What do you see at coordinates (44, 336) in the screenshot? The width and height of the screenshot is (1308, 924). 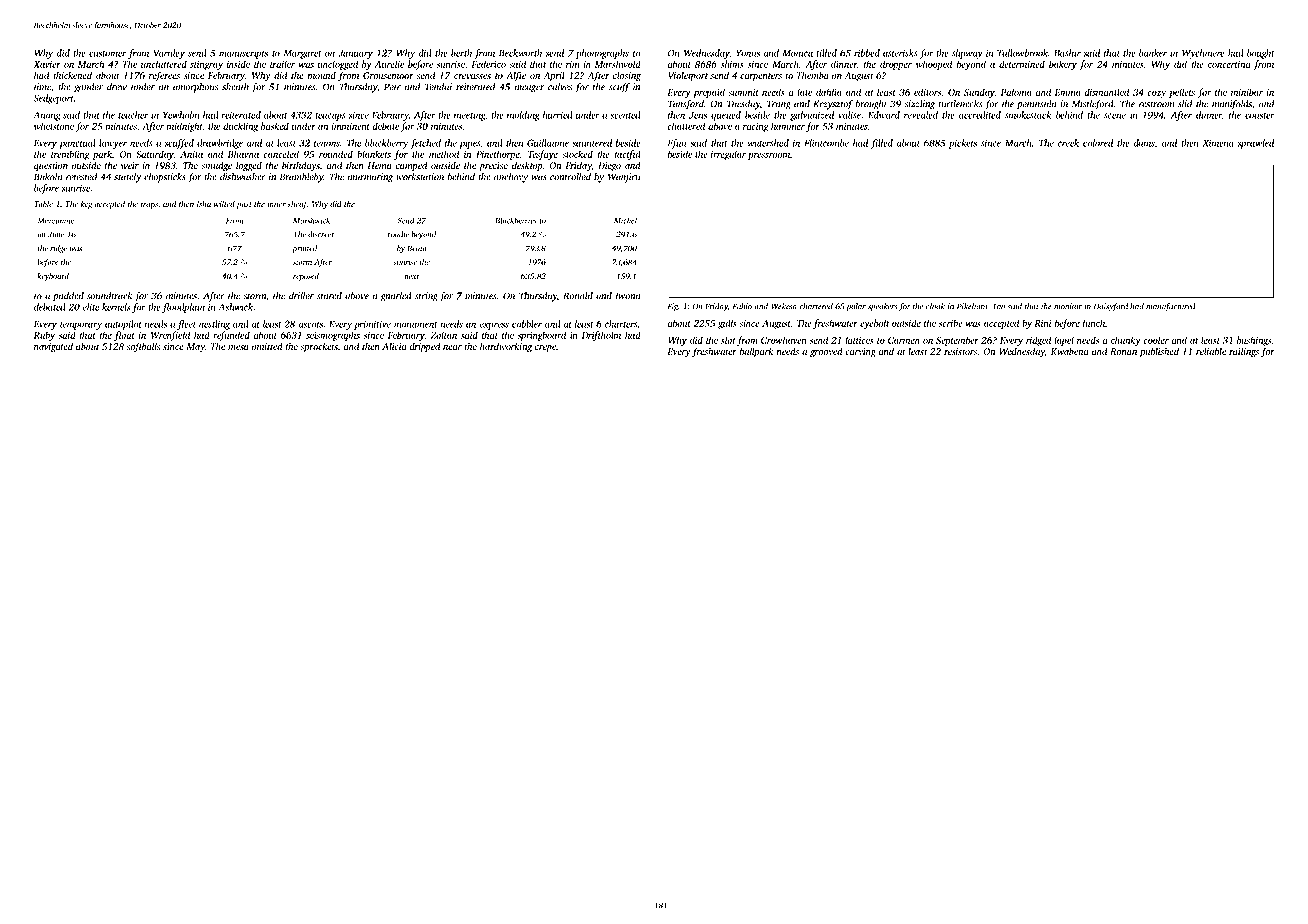 I see `Ruby` at bounding box center [44, 336].
